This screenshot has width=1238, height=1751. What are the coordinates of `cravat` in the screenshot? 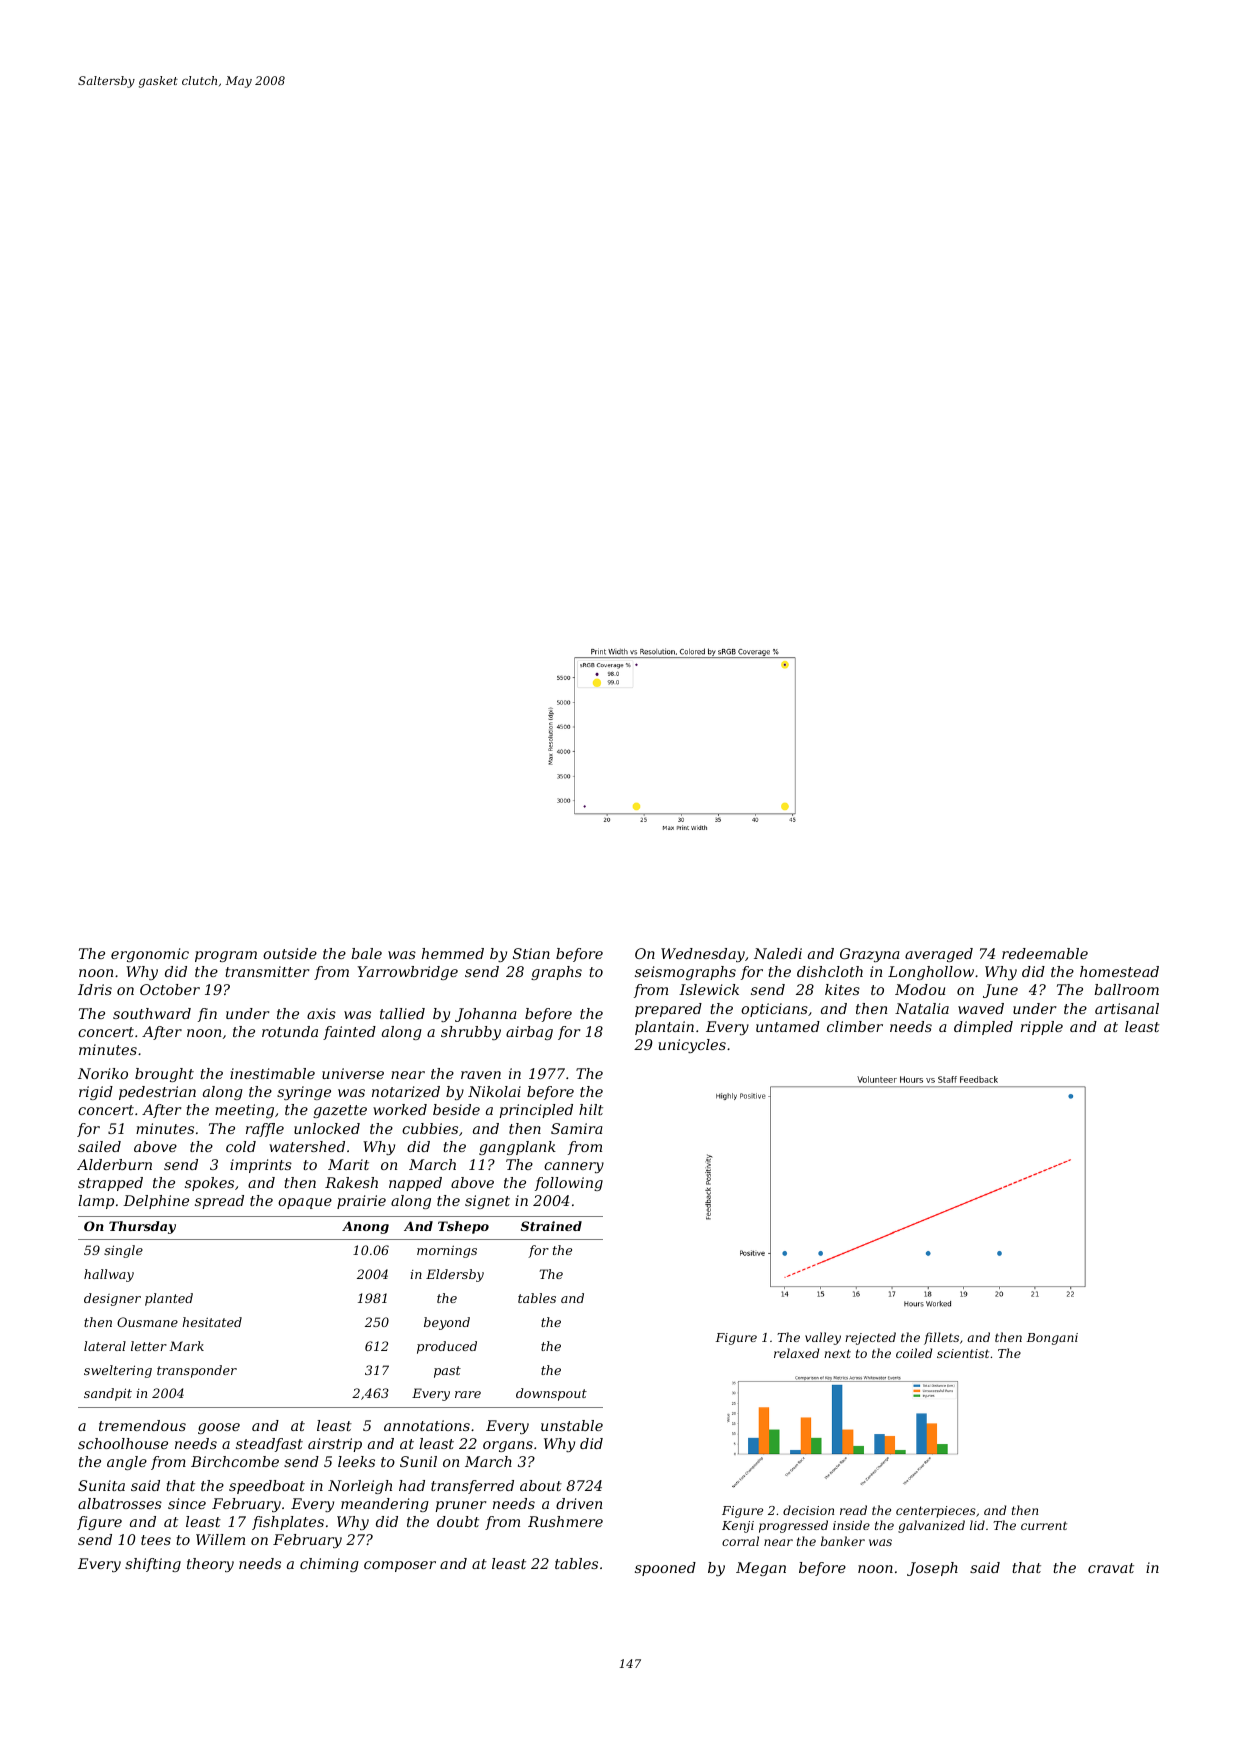 It's located at (1111, 1568).
